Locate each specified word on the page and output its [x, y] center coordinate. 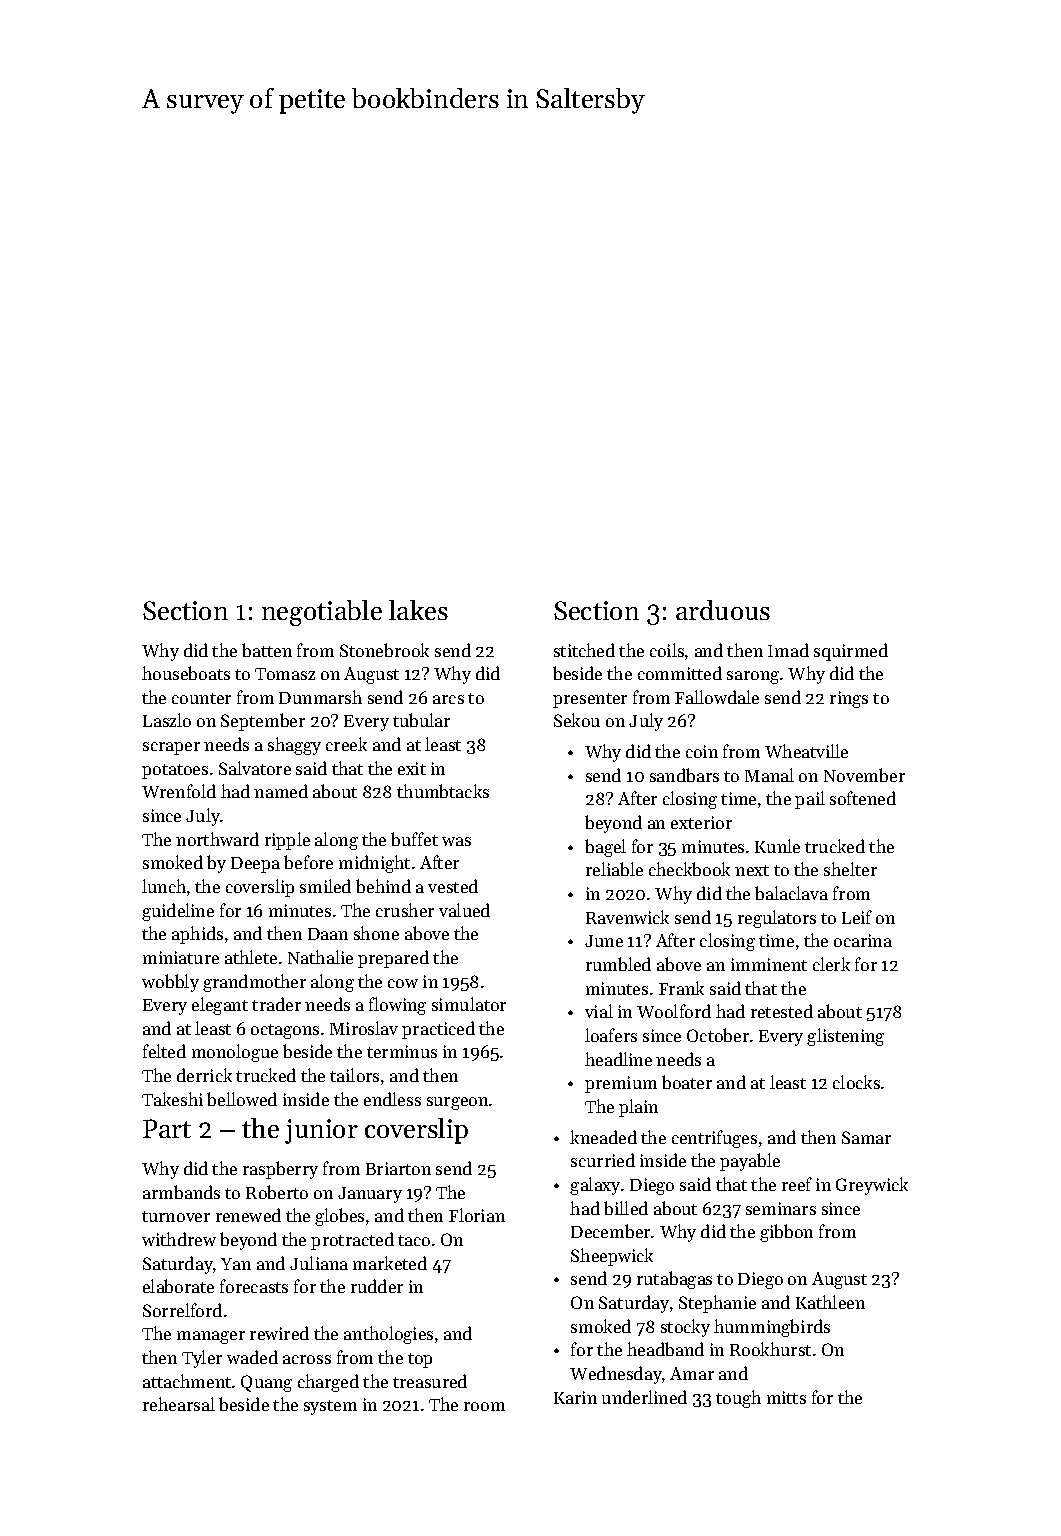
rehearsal [179, 1404]
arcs [448, 699]
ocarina [863, 940]
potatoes [175, 771]
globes [339, 1217]
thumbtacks [443, 791]
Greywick [872, 1186]
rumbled [618, 964]
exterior [701, 822]
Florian [477, 1215]
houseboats [186, 673]
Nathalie [320, 957]
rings [849, 699]
